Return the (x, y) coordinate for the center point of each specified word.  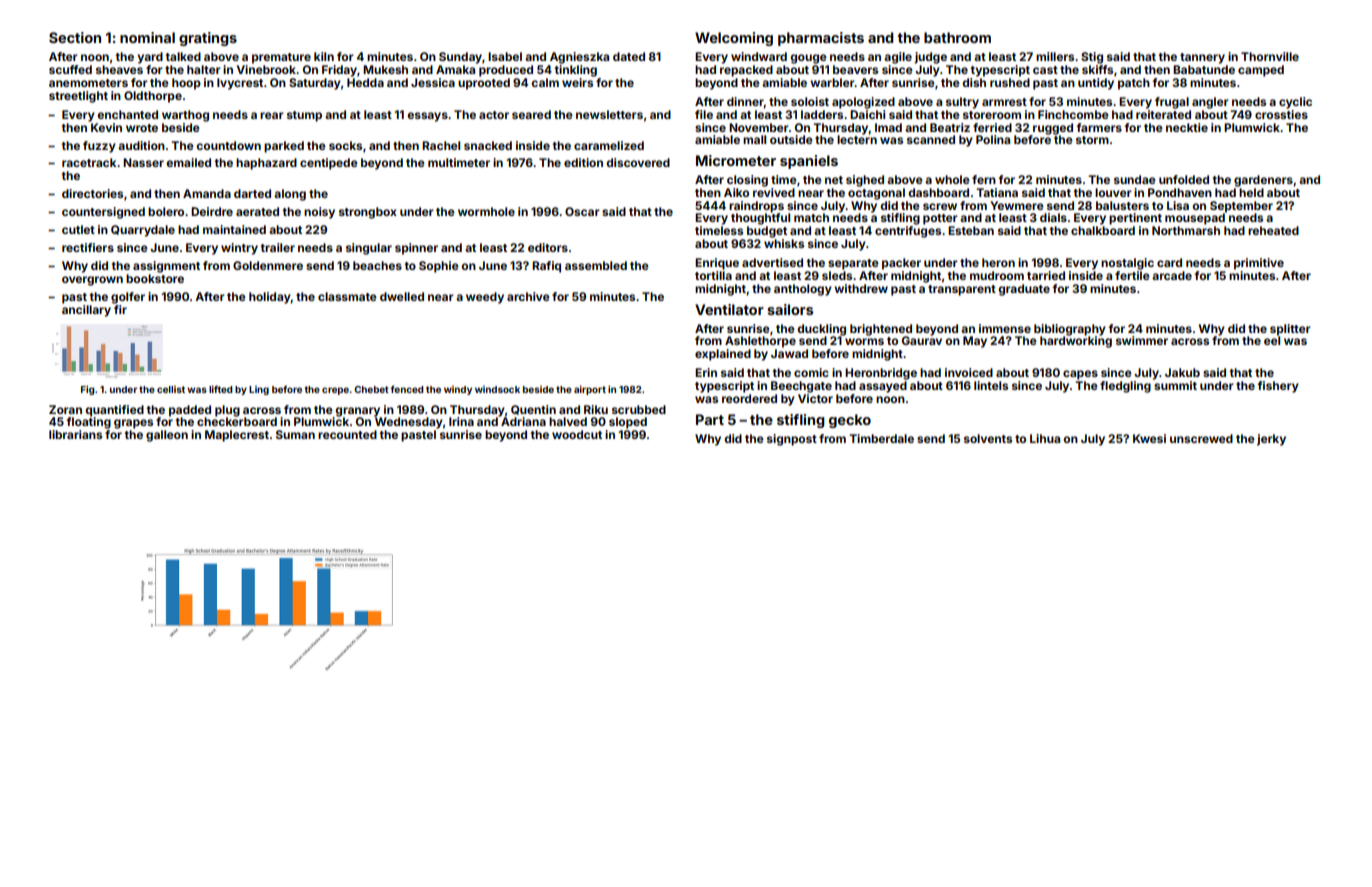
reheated (1273, 230)
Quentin (533, 410)
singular (369, 249)
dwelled (402, 296)
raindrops (756, 207)
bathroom (957, 37)
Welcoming (734, 39)
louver (1113, 192)
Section (75, 37)
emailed (188, 162)
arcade (1172, 275)
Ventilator (729, 309)
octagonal (876, 194)
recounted (347, 434)
